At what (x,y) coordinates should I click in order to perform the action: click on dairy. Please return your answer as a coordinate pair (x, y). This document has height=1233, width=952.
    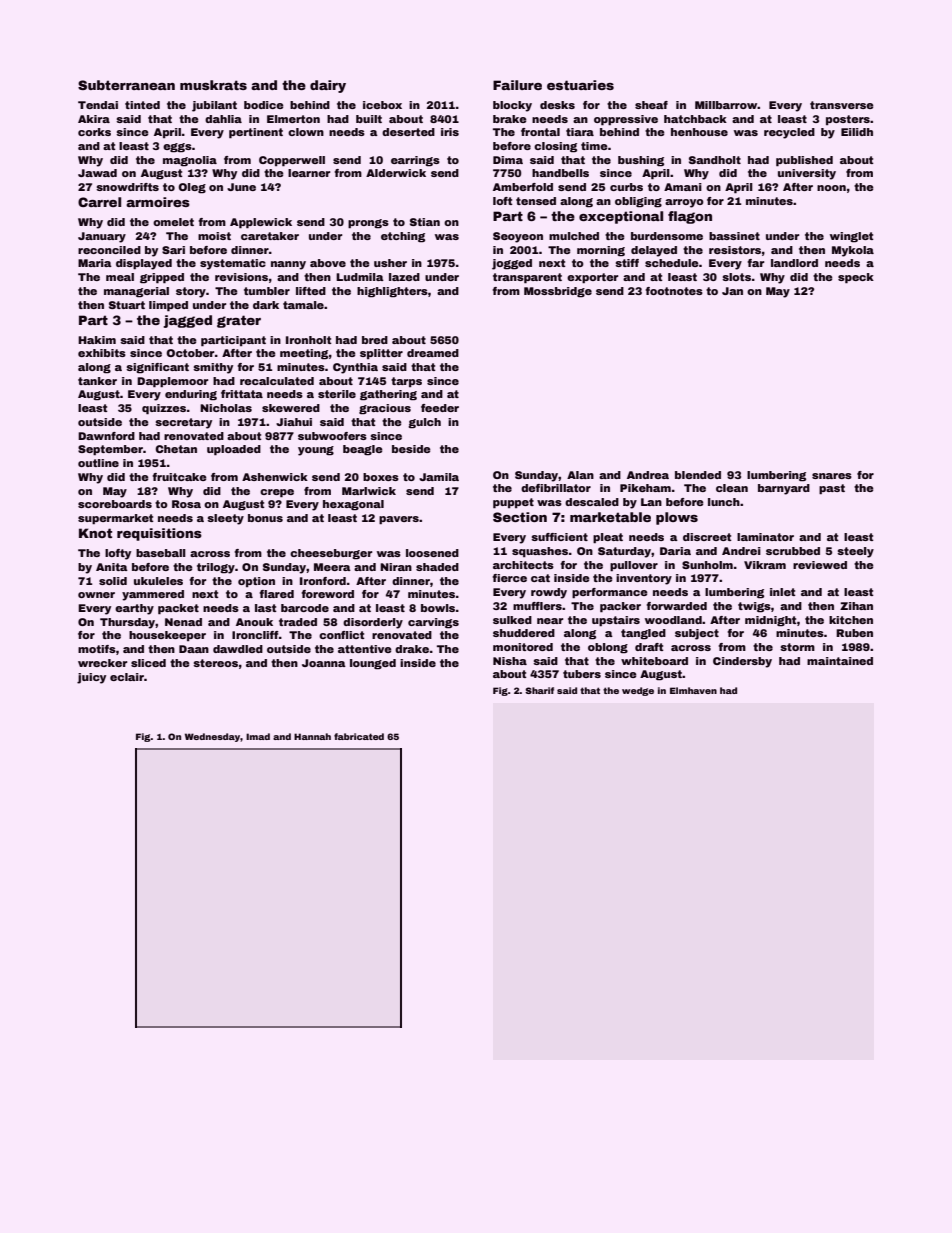
    Looking at the image, I should click on (328, 86).
